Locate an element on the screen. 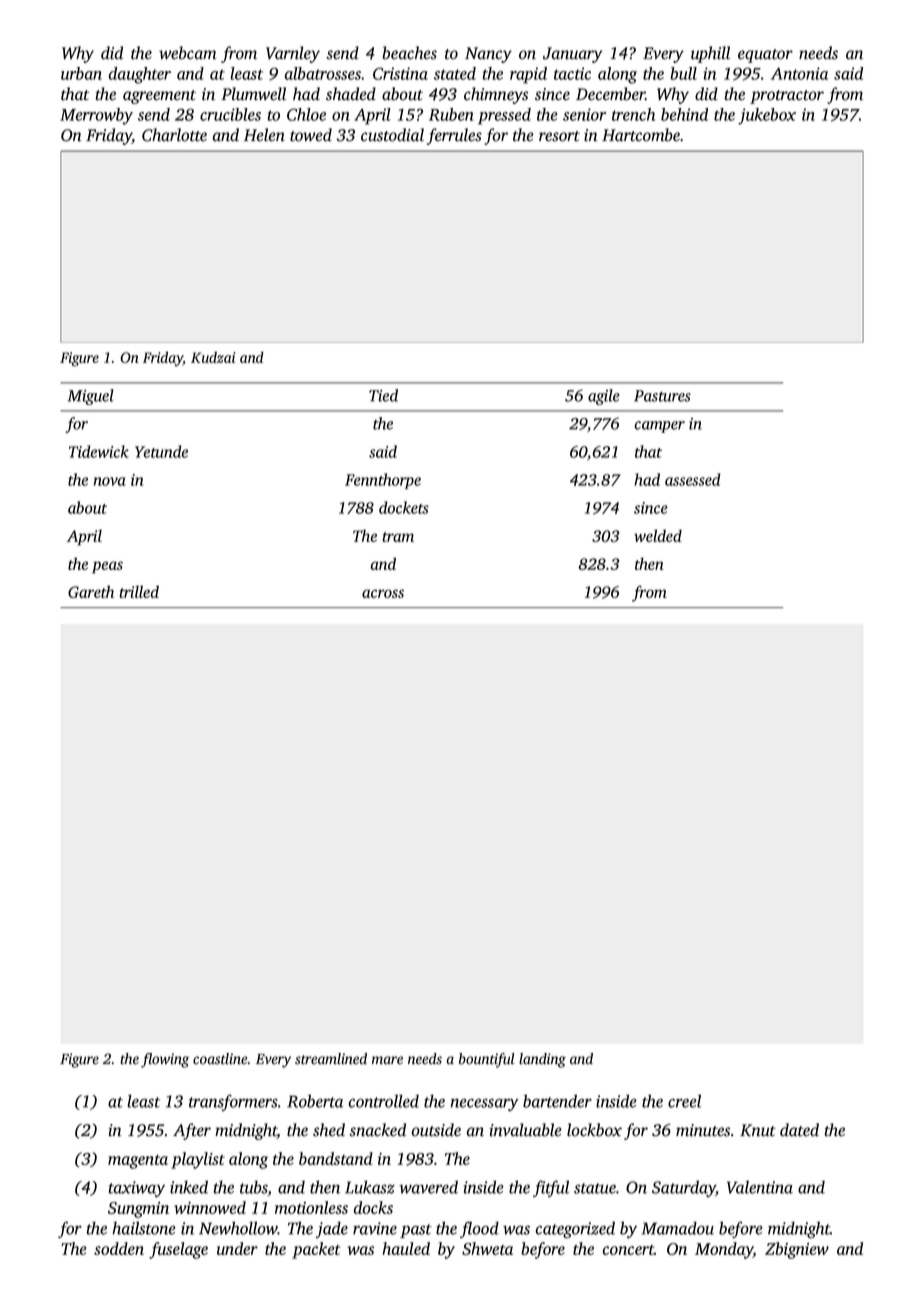 This screenshot has width=924, height=1308. jukebox is located at coordinates (767, 116).
